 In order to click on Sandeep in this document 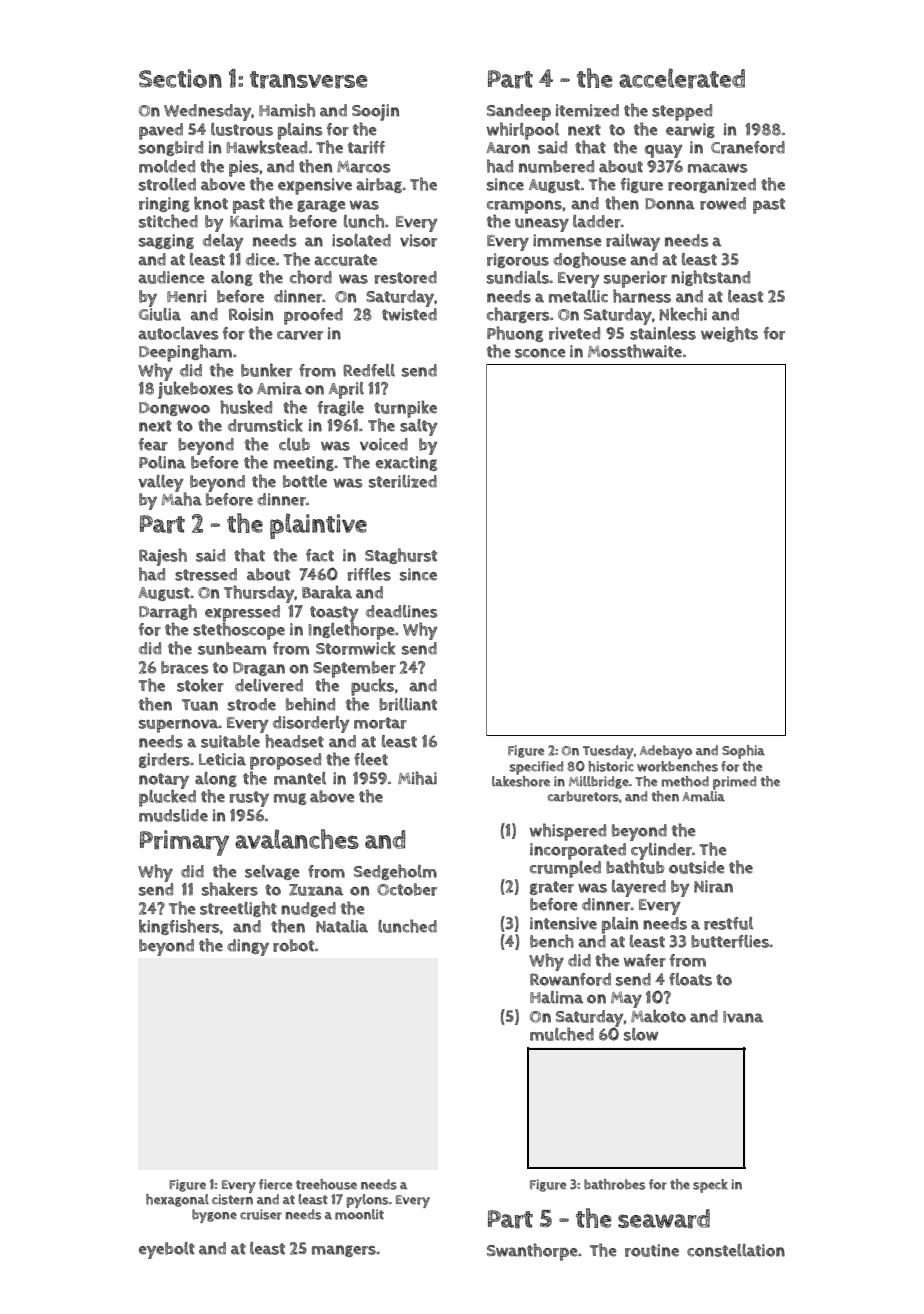, I will do `click(519, 112)`.
